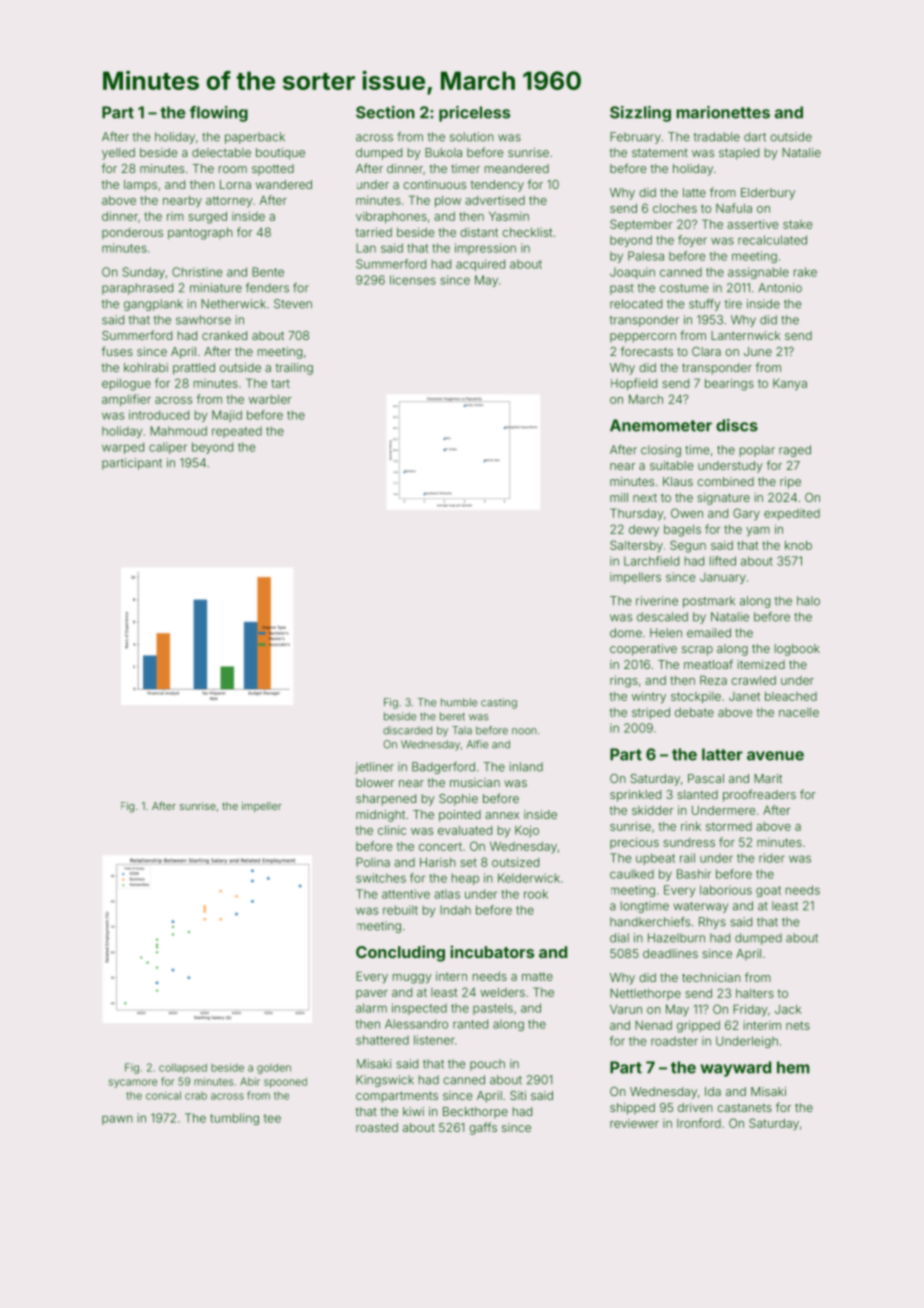 The width and height of the screenshot is (924, 1308). Describe the element at coordinates (480, 265) in the screenshot. I see `acquired` at that location.
